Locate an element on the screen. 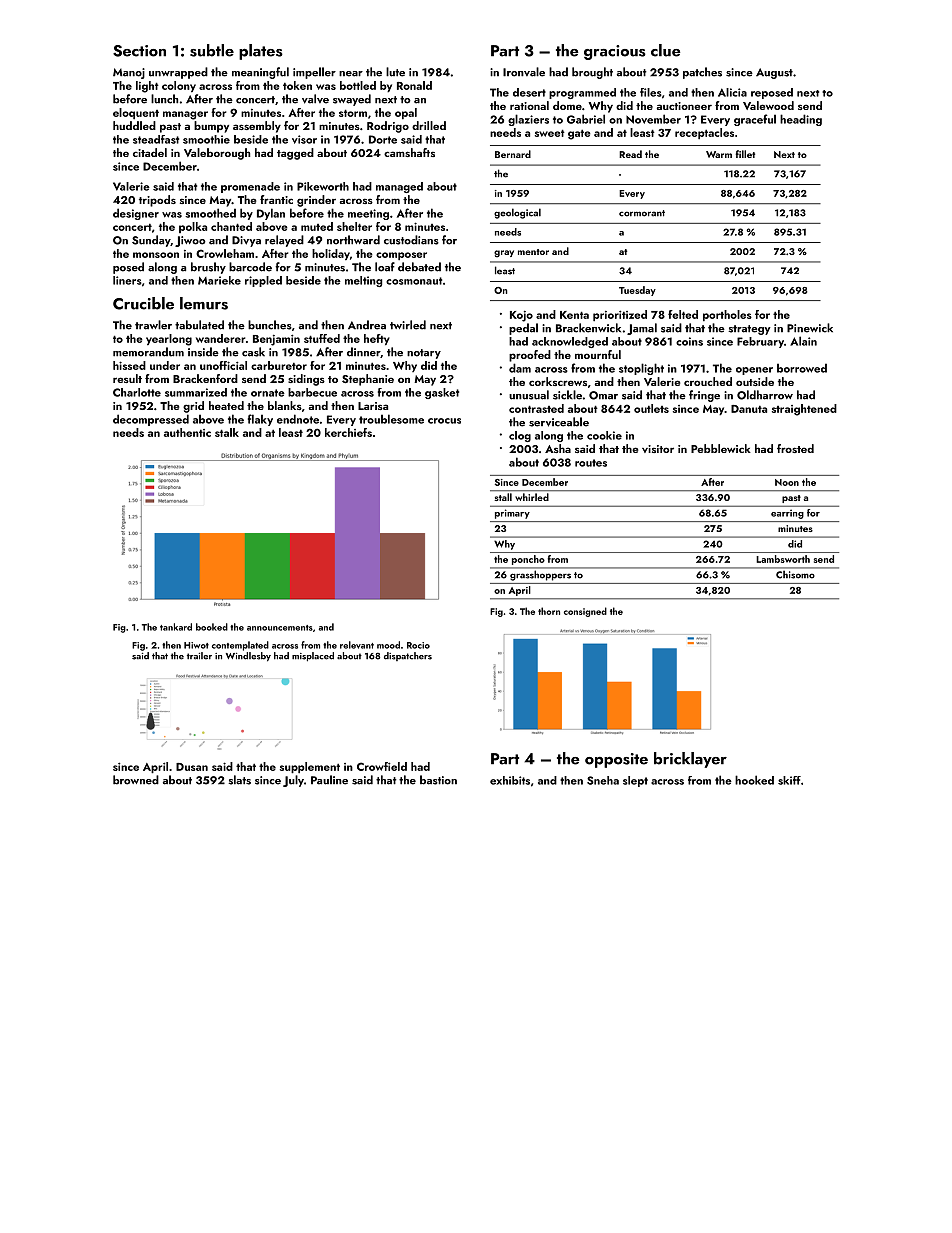 This screenshot has height=1233, width=952. dam is located at coordinates (520, 368).
